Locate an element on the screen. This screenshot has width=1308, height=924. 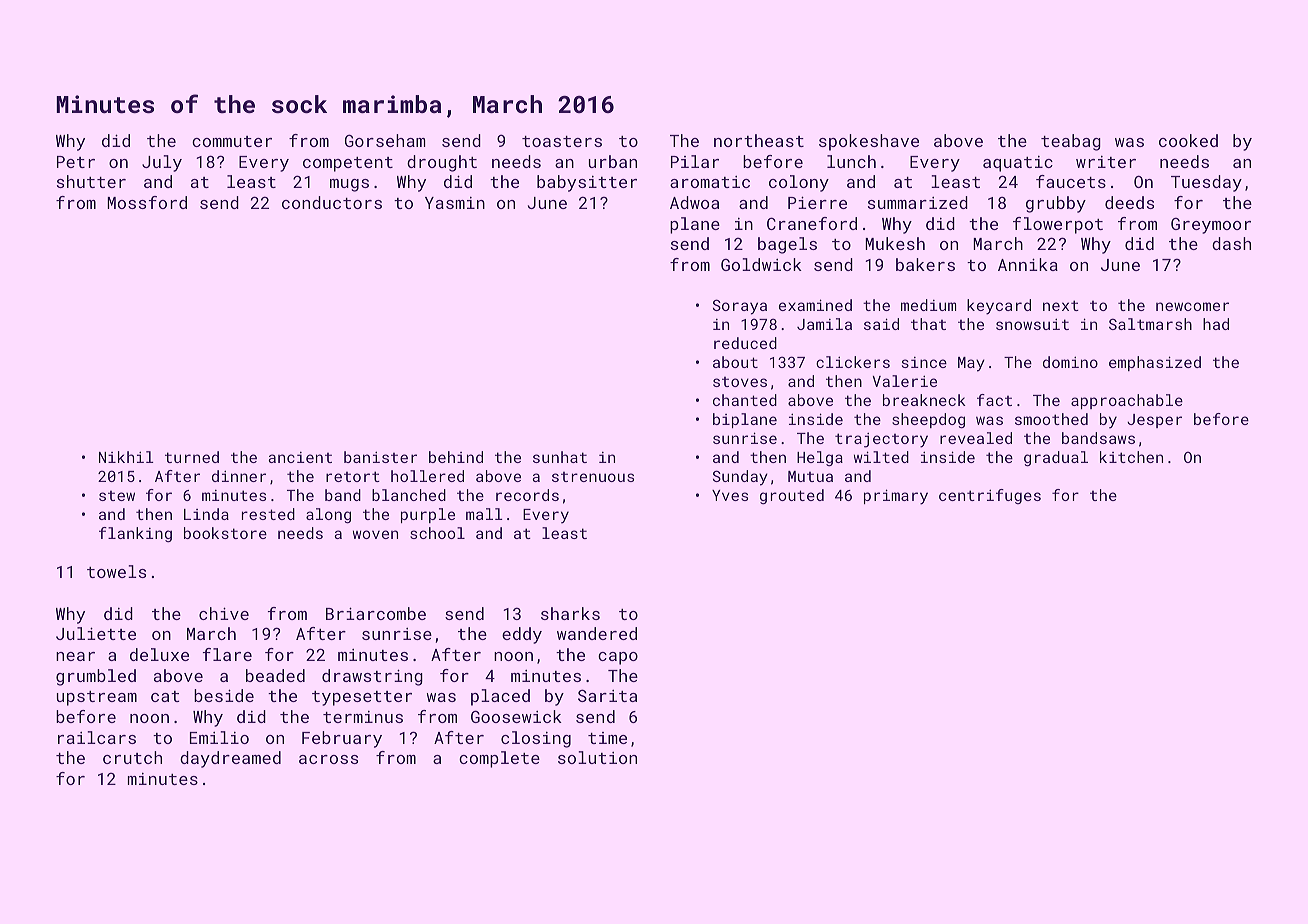
mugs is located at coordinates (349, 185).
